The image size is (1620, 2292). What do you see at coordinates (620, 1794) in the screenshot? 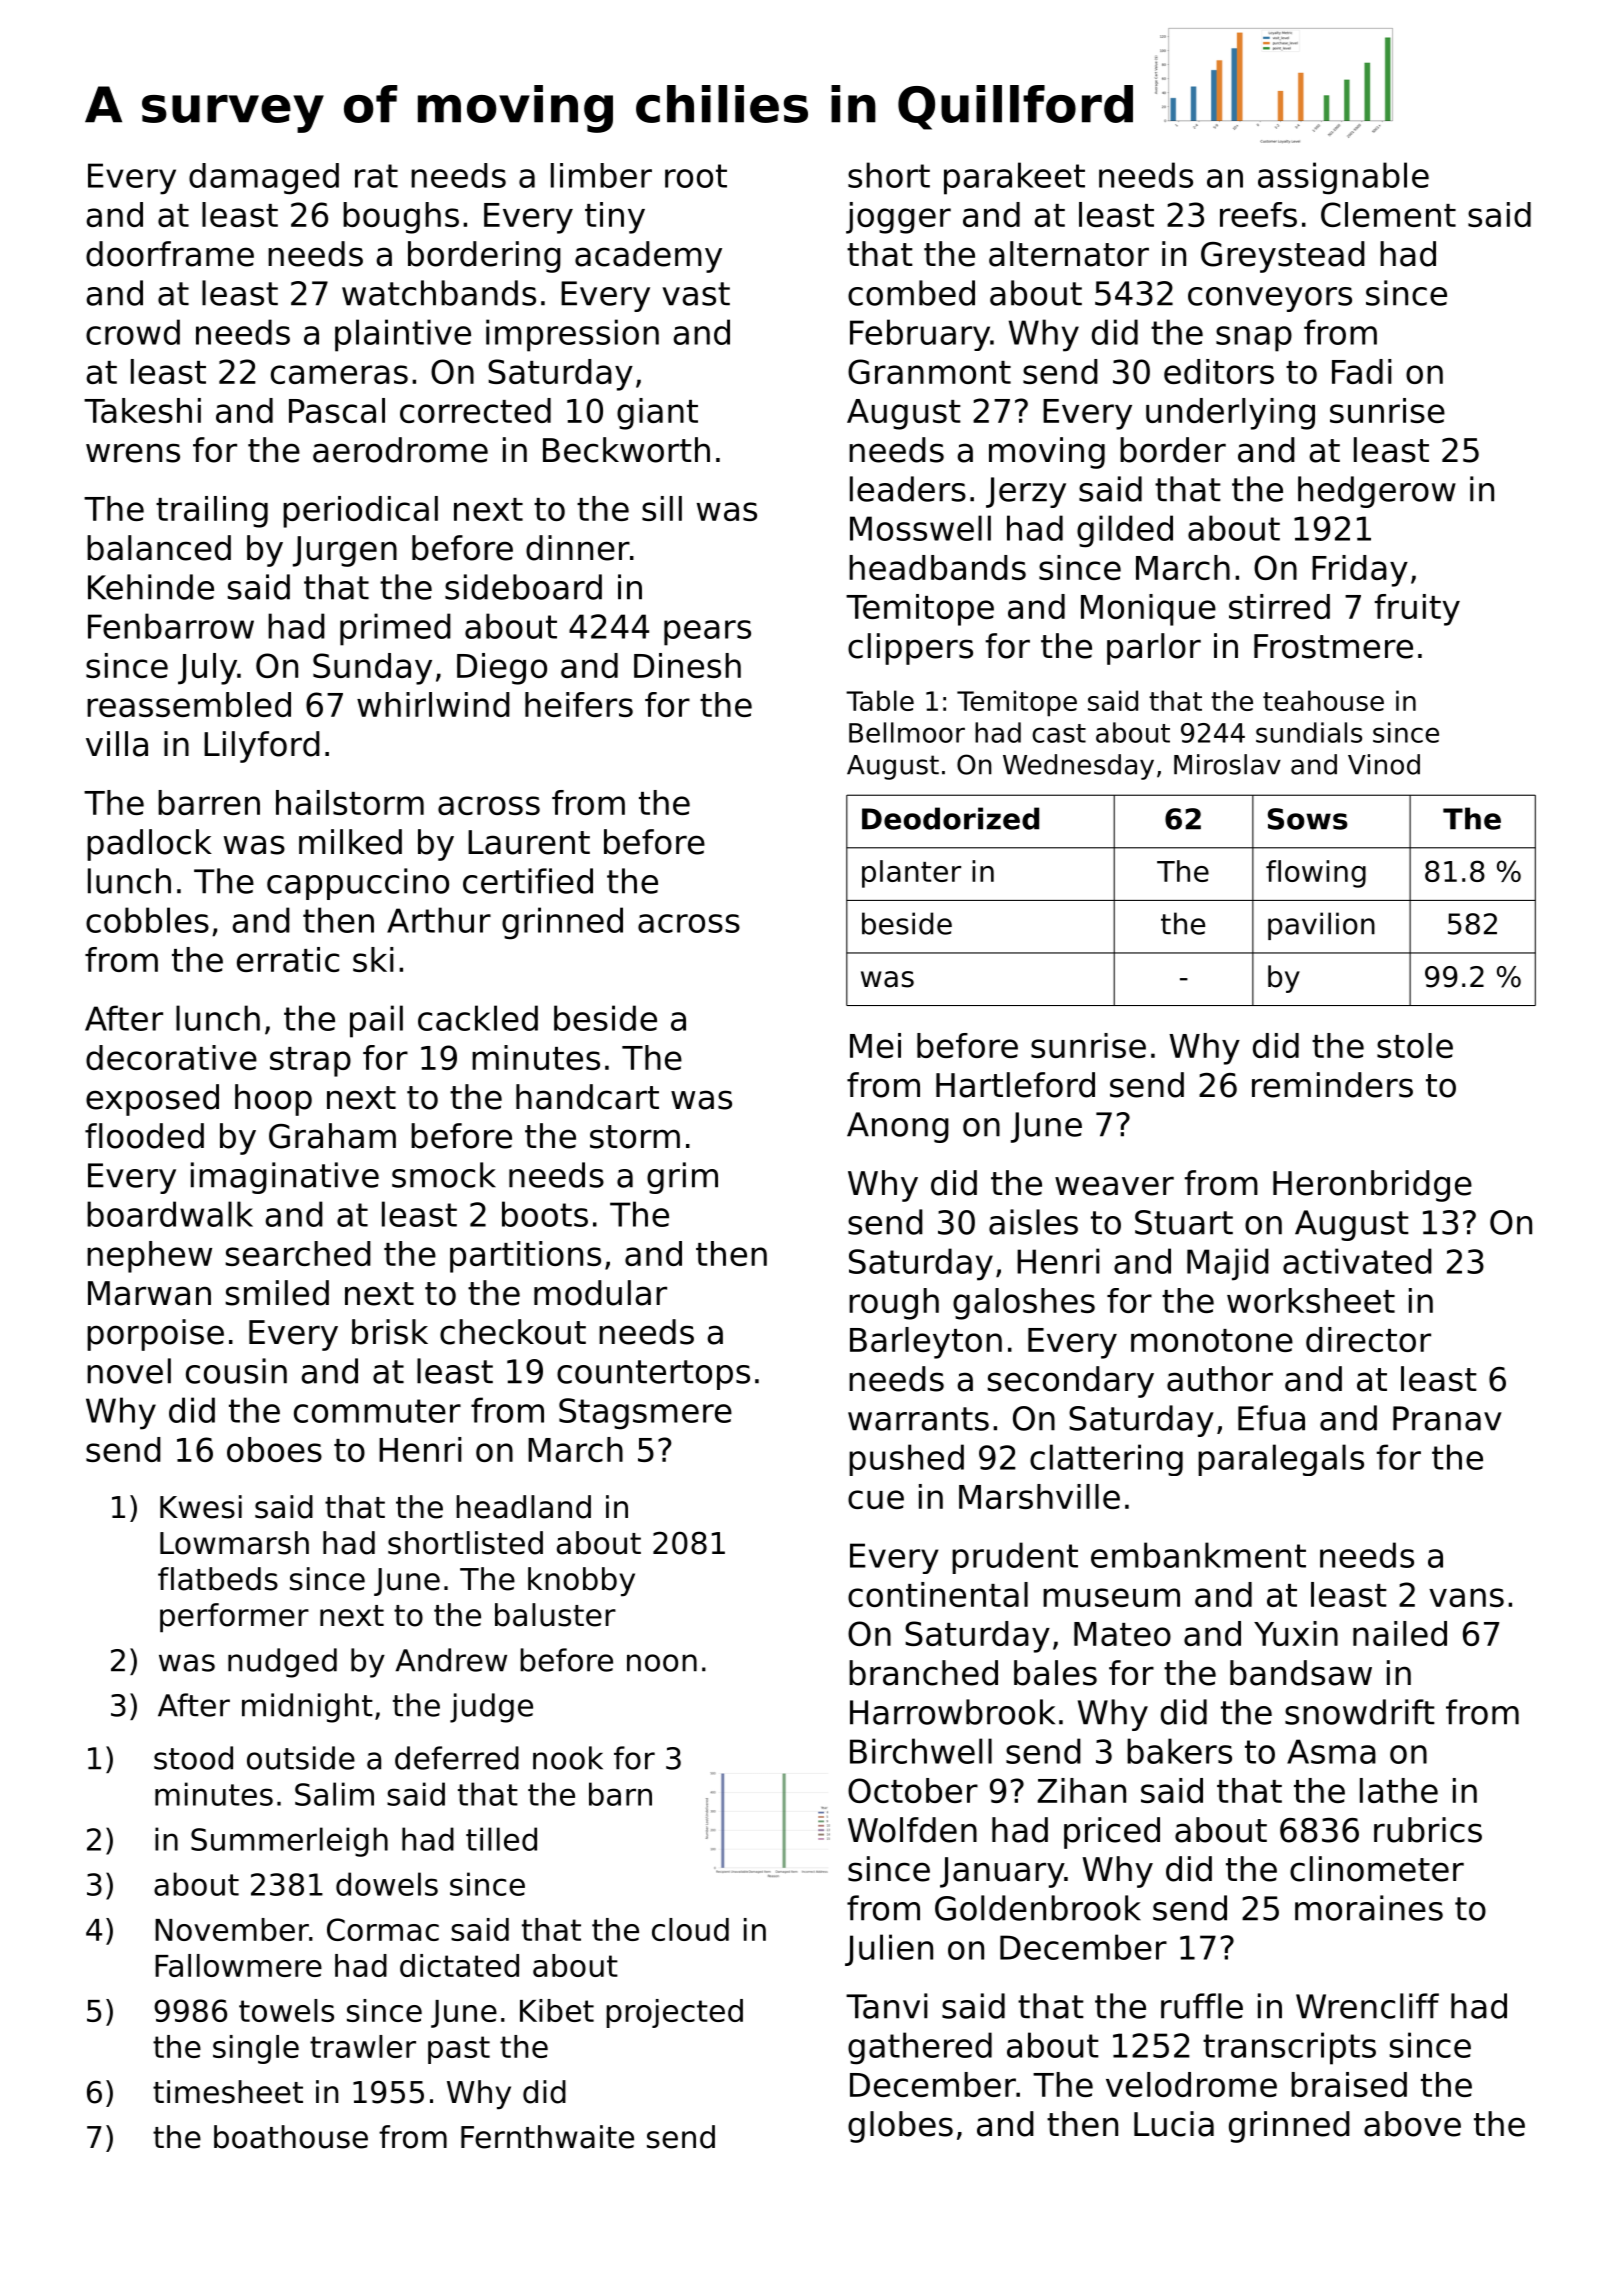
I see `barn` at bounding box center [620, 1794].
